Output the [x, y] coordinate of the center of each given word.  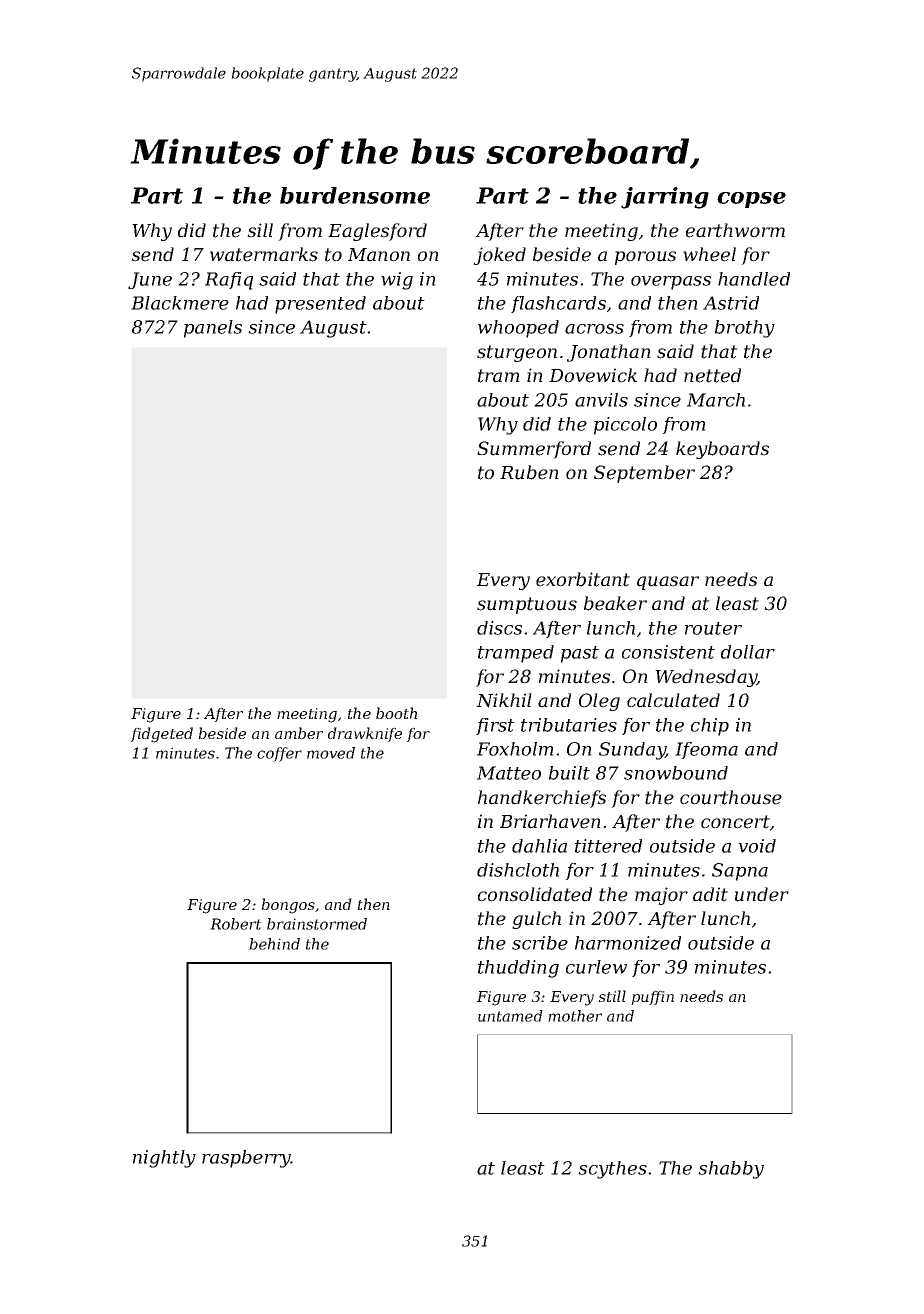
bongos [288, 906]
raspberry [246, 1159]
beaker [615, 603]
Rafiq [229, 281]
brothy [745, 329]
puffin [652, 997]
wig [397, 281]
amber [299, 733]
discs [499, 628]
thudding [518, 969]
